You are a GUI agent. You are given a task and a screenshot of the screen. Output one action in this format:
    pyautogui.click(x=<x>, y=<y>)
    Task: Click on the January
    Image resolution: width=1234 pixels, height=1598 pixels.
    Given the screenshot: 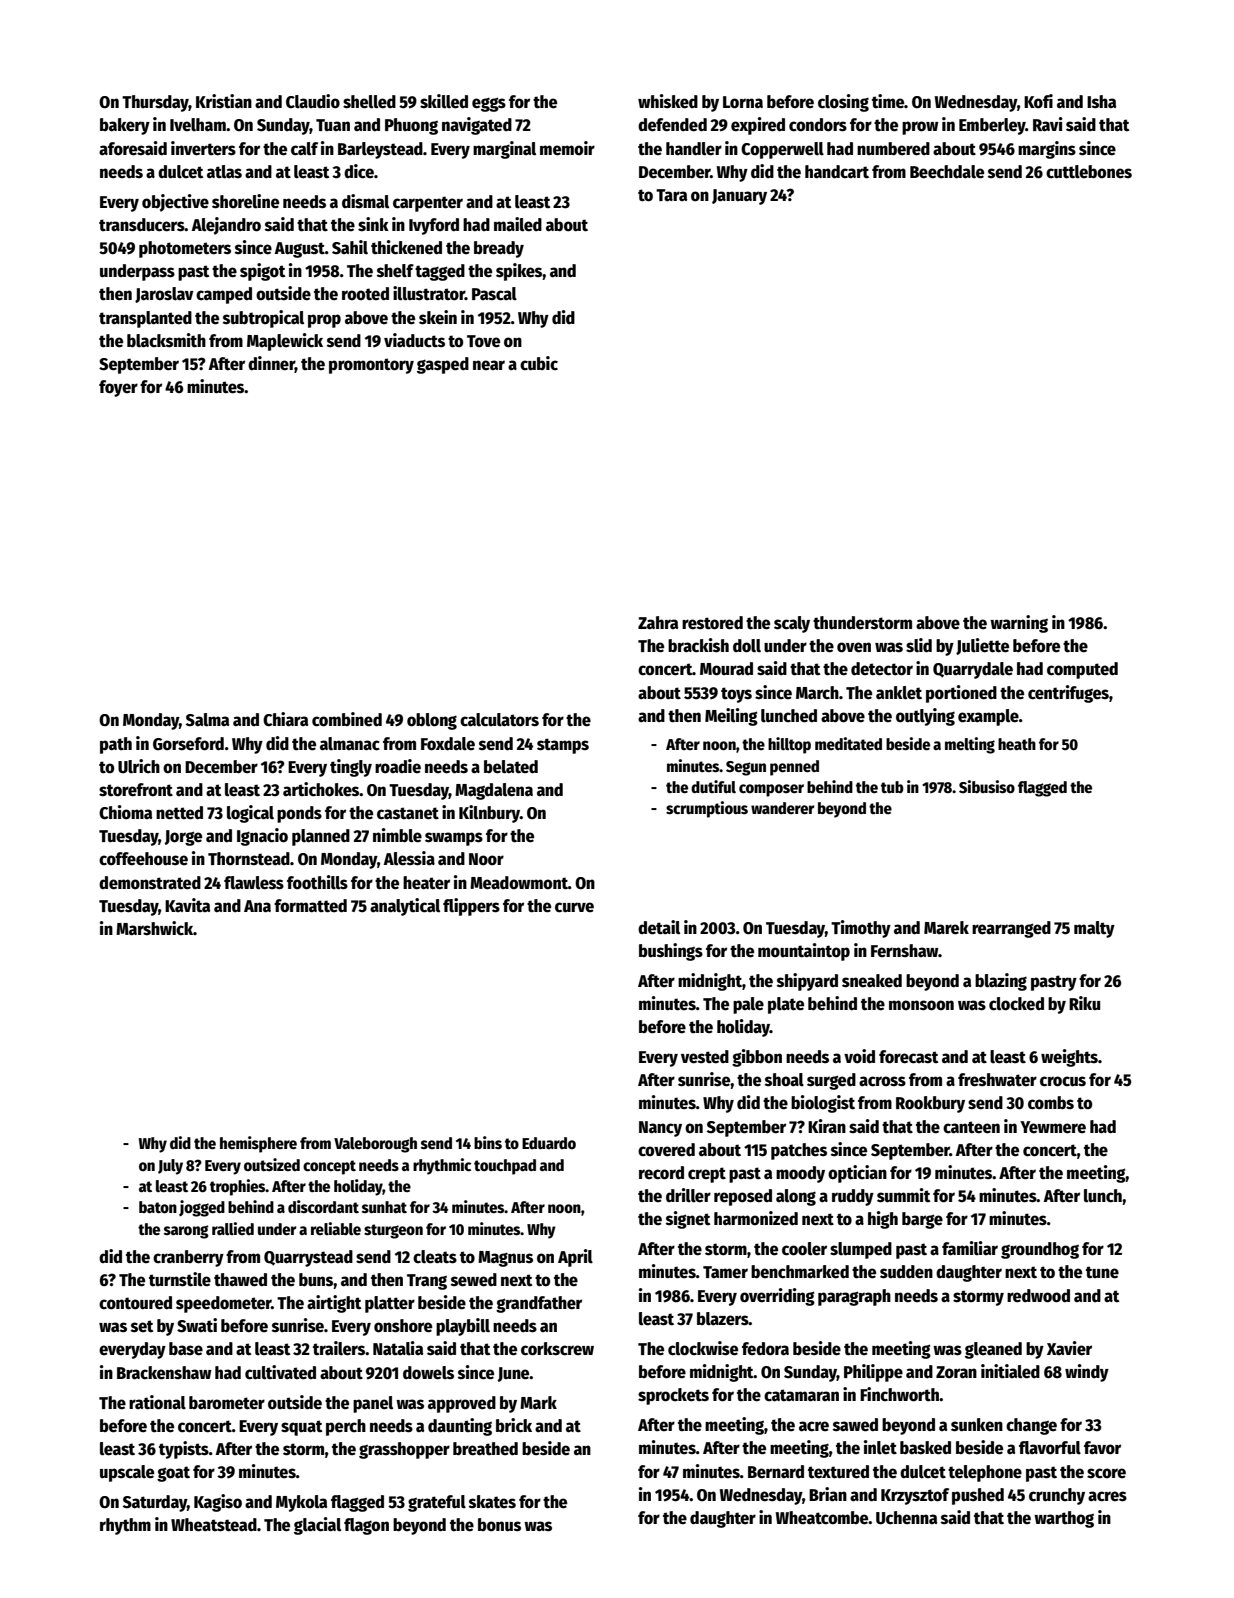 What is the action you would take?
    pyautogui.click(x=739, y=197)
